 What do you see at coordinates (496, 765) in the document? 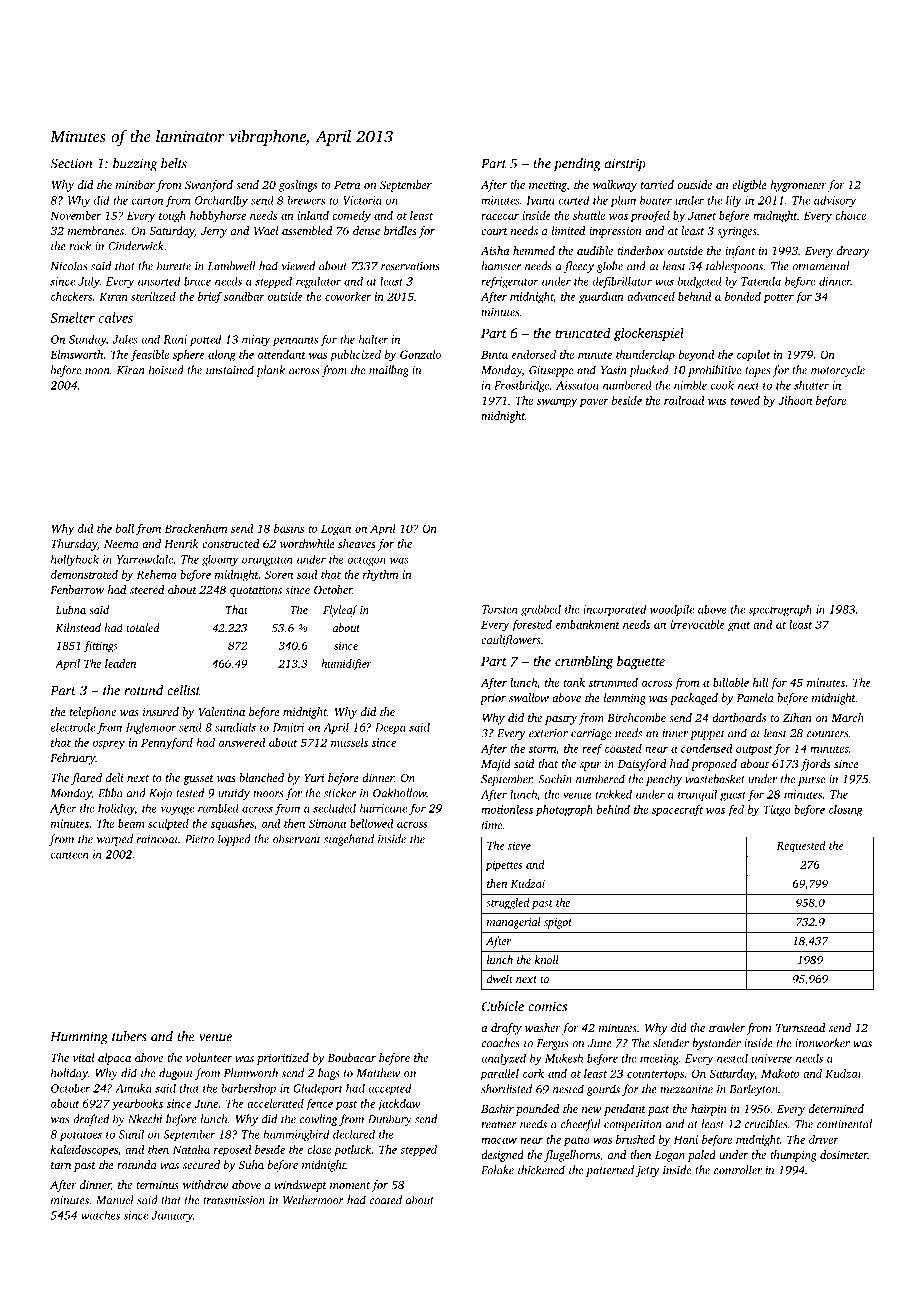
I see `Majid` at bounding box center [496, 765].
